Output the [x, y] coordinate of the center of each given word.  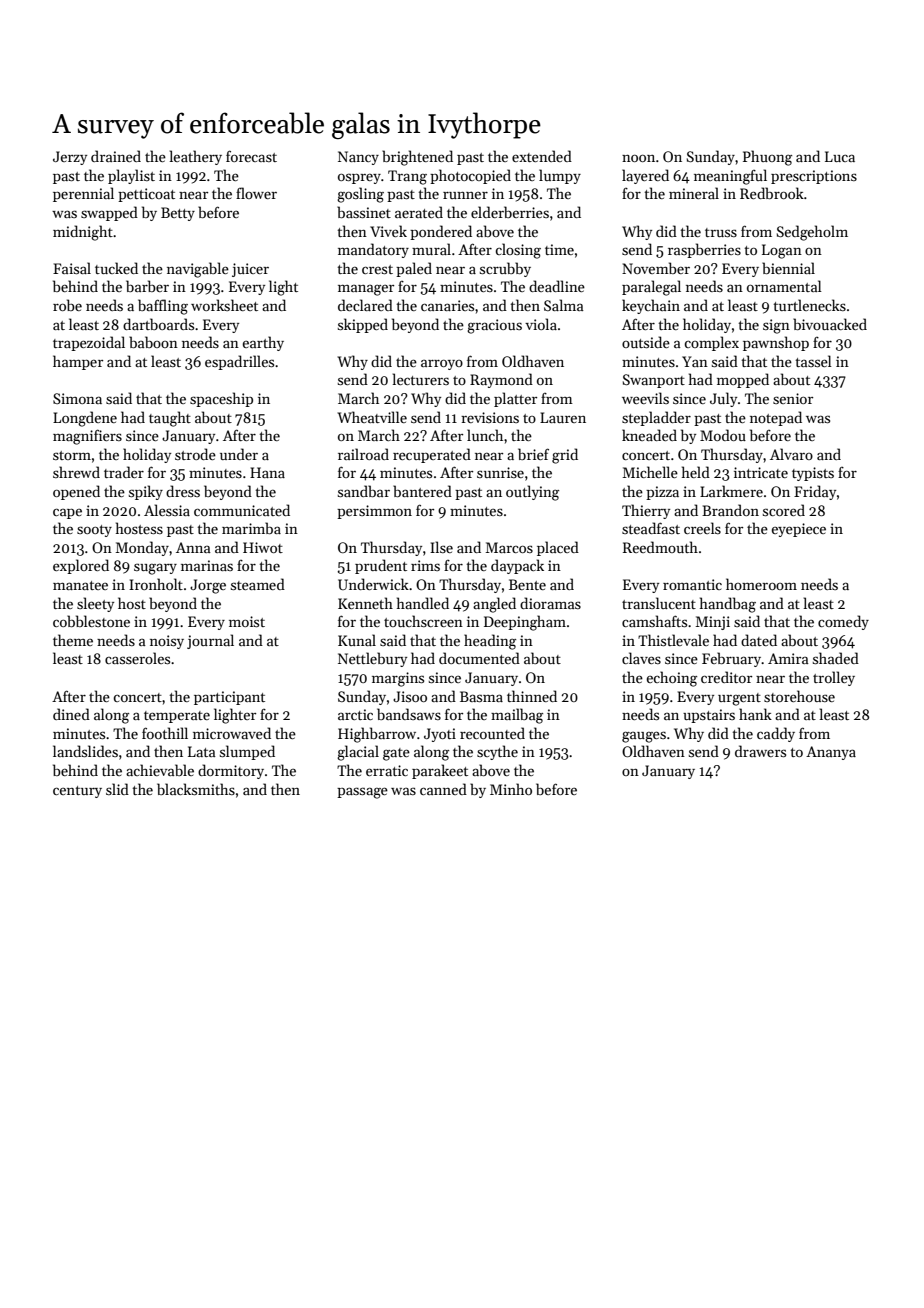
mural [431, 249]
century [77, 792]
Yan [695, 361]
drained [116, 156]
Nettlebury [372, 659]
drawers [760, 751]
